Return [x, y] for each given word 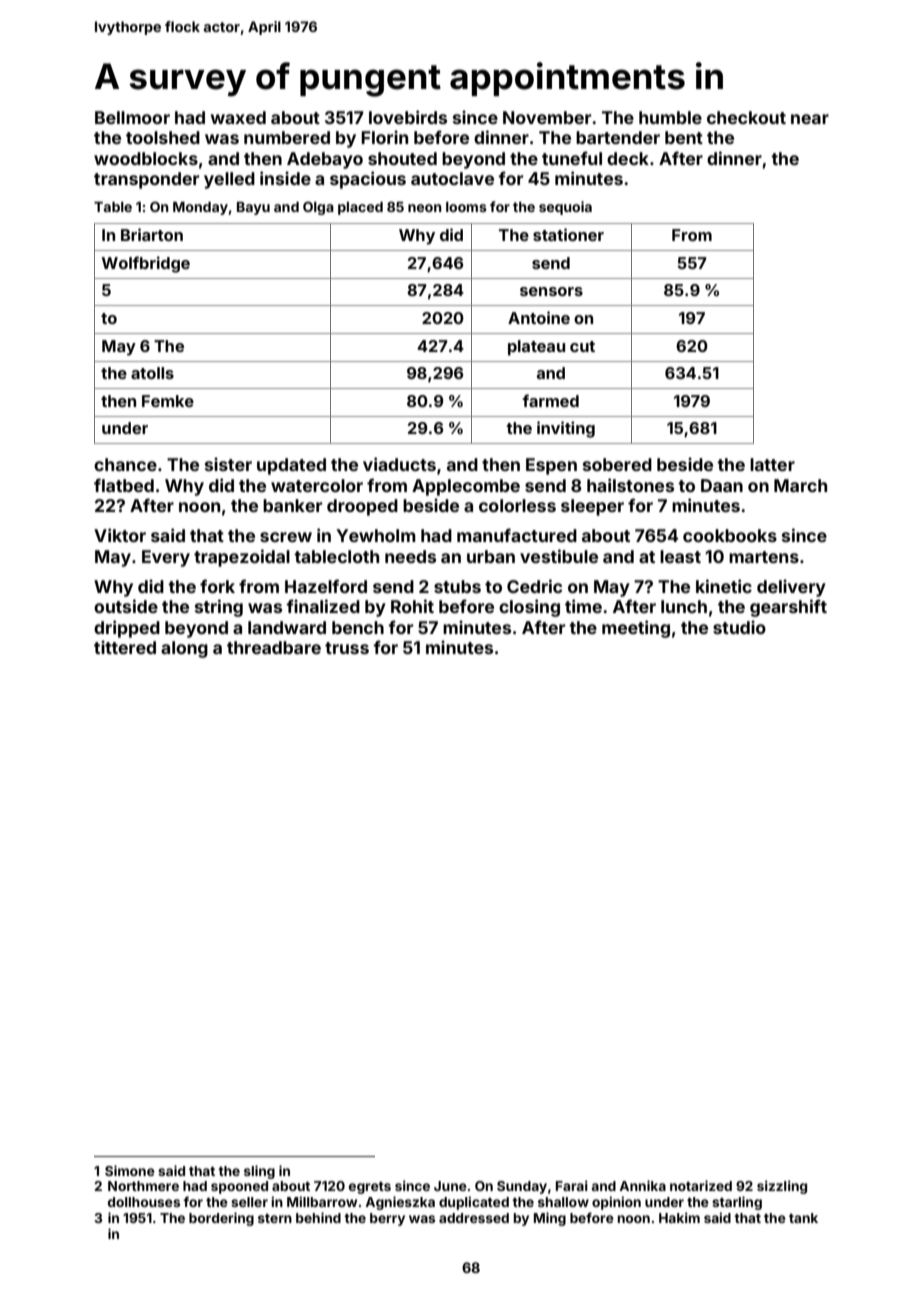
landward [287, 627]
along [184, 649]
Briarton [152, 234]
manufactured [517, 535]
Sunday [522, 1187]
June [450, 1186]
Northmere [143, 1186]
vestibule [559, 556]
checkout [746, 117]
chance [125, 464]
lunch [684, 606]
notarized [701, 1185]
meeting [636, 629]
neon [425, 208]
